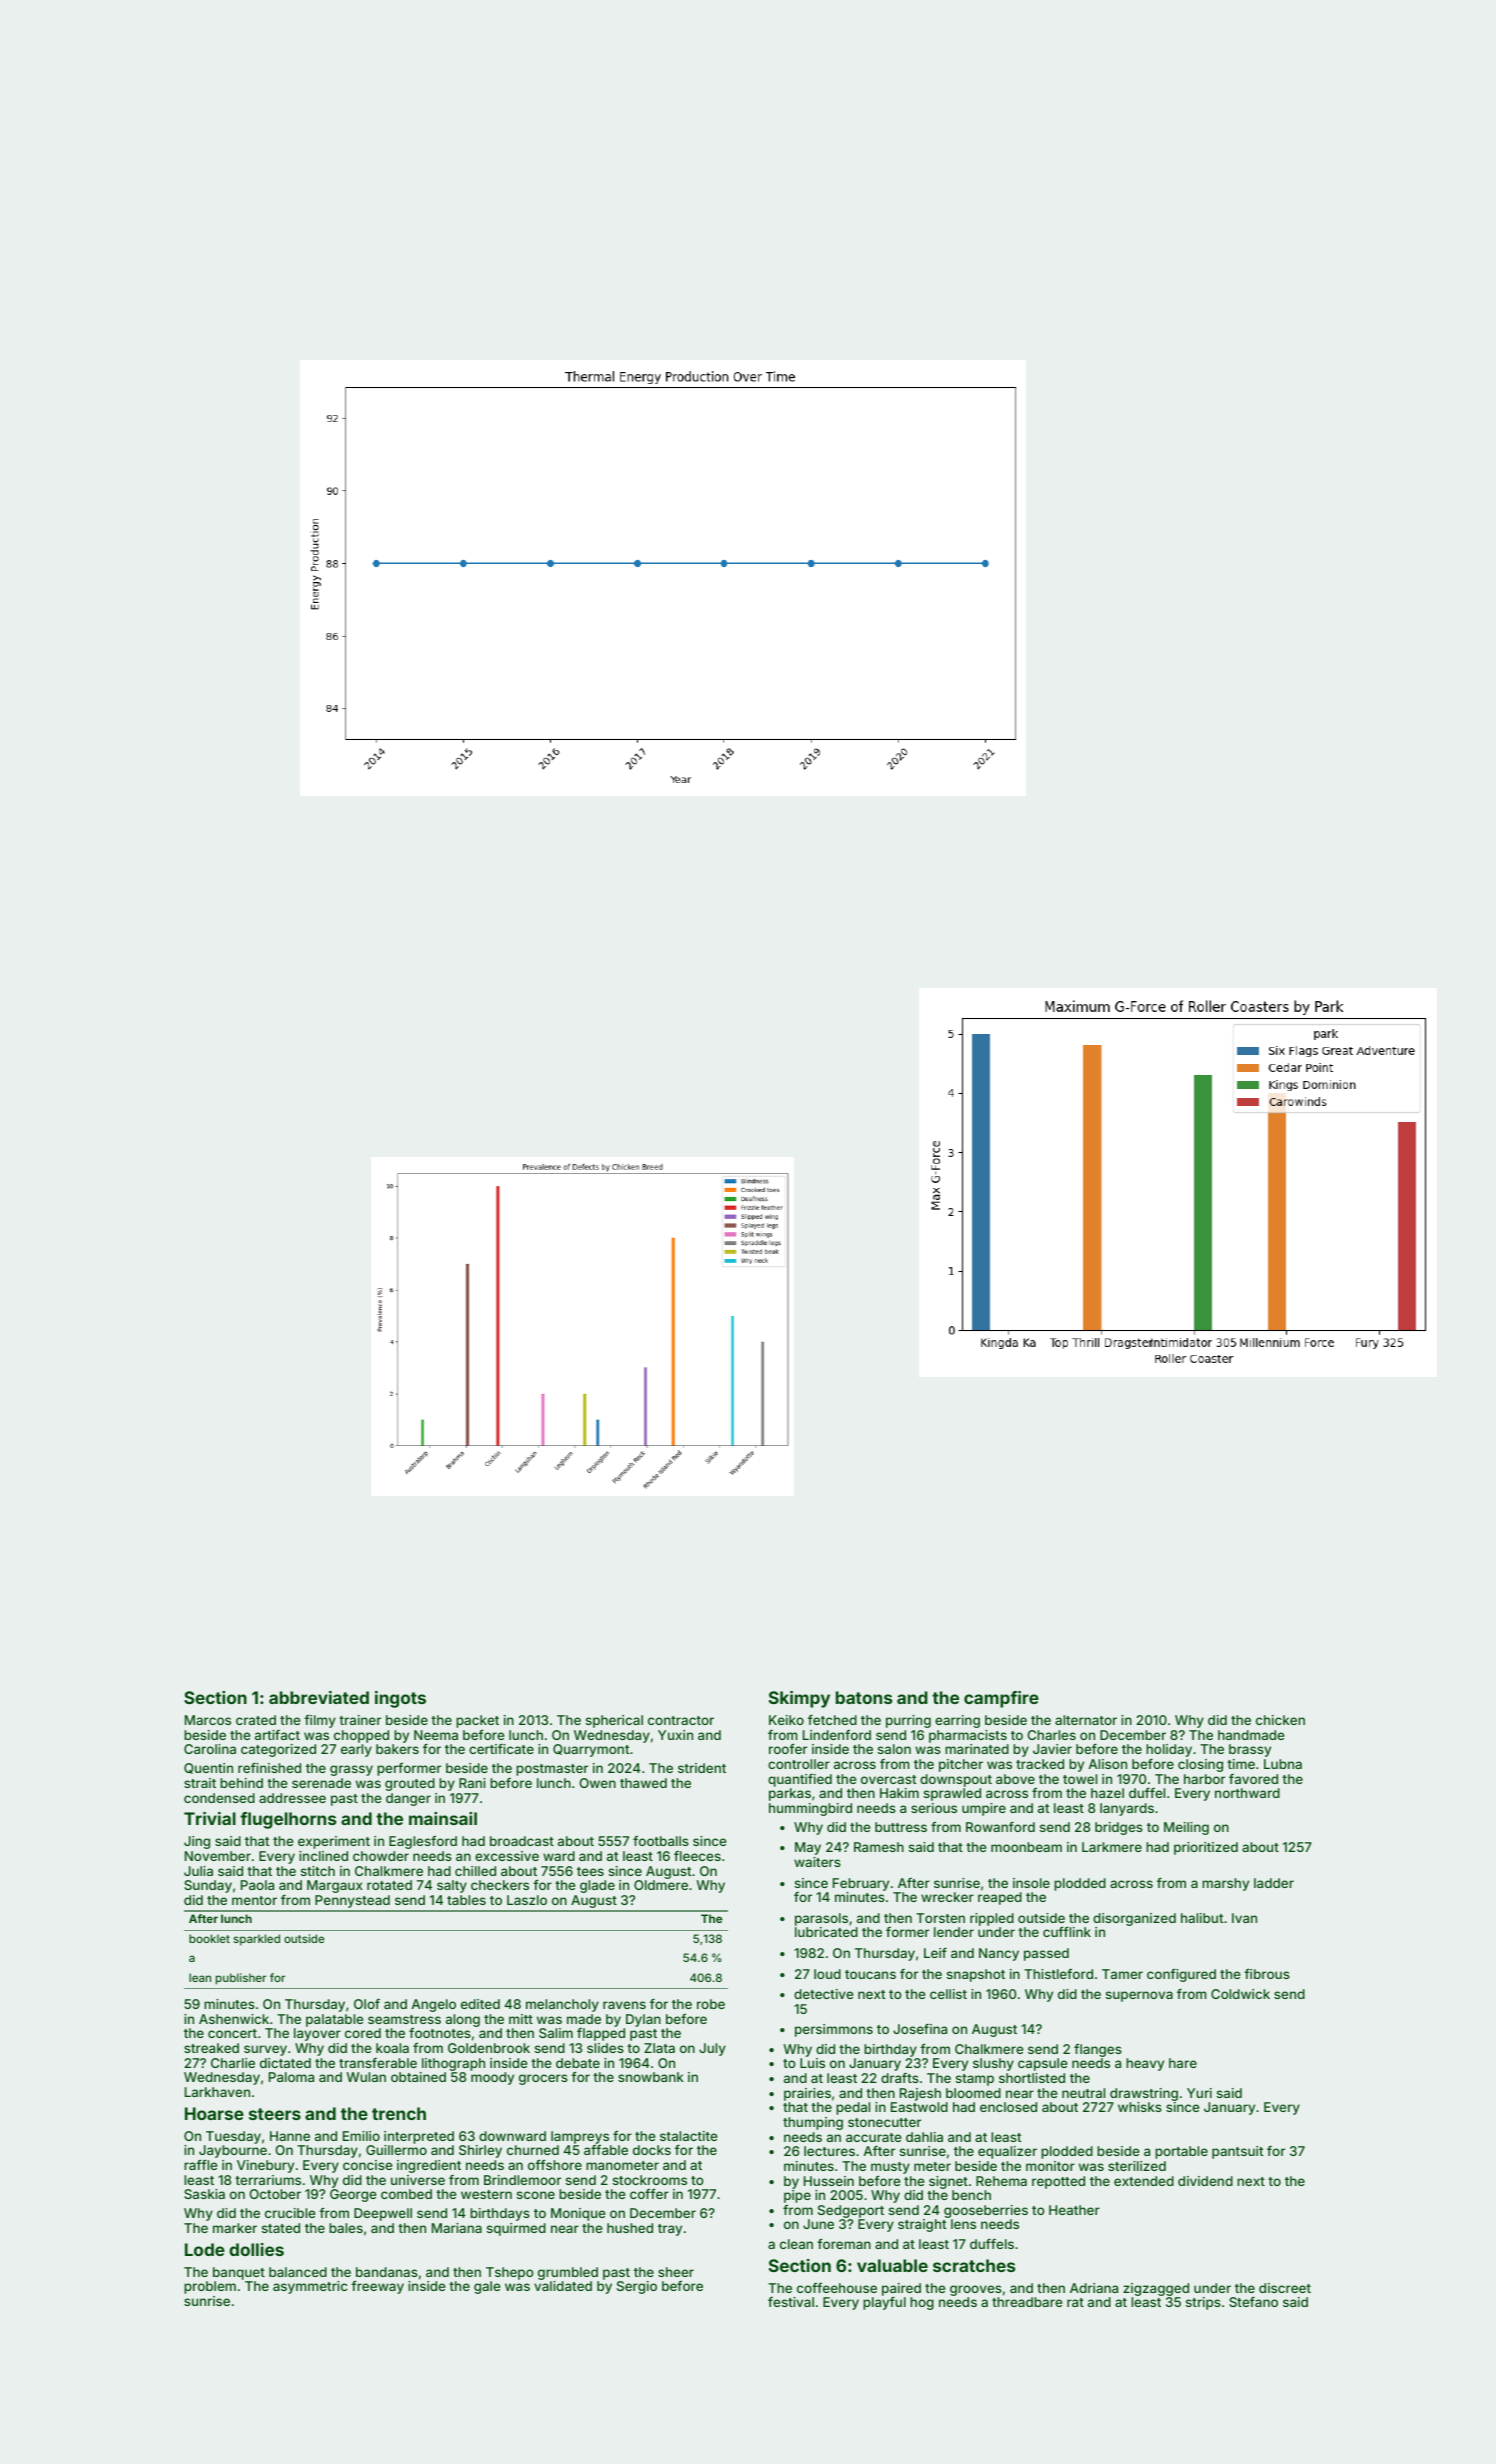 The height and width of the page is (2464, 1496). I want to click on discreet, so click(1285, 2288).
